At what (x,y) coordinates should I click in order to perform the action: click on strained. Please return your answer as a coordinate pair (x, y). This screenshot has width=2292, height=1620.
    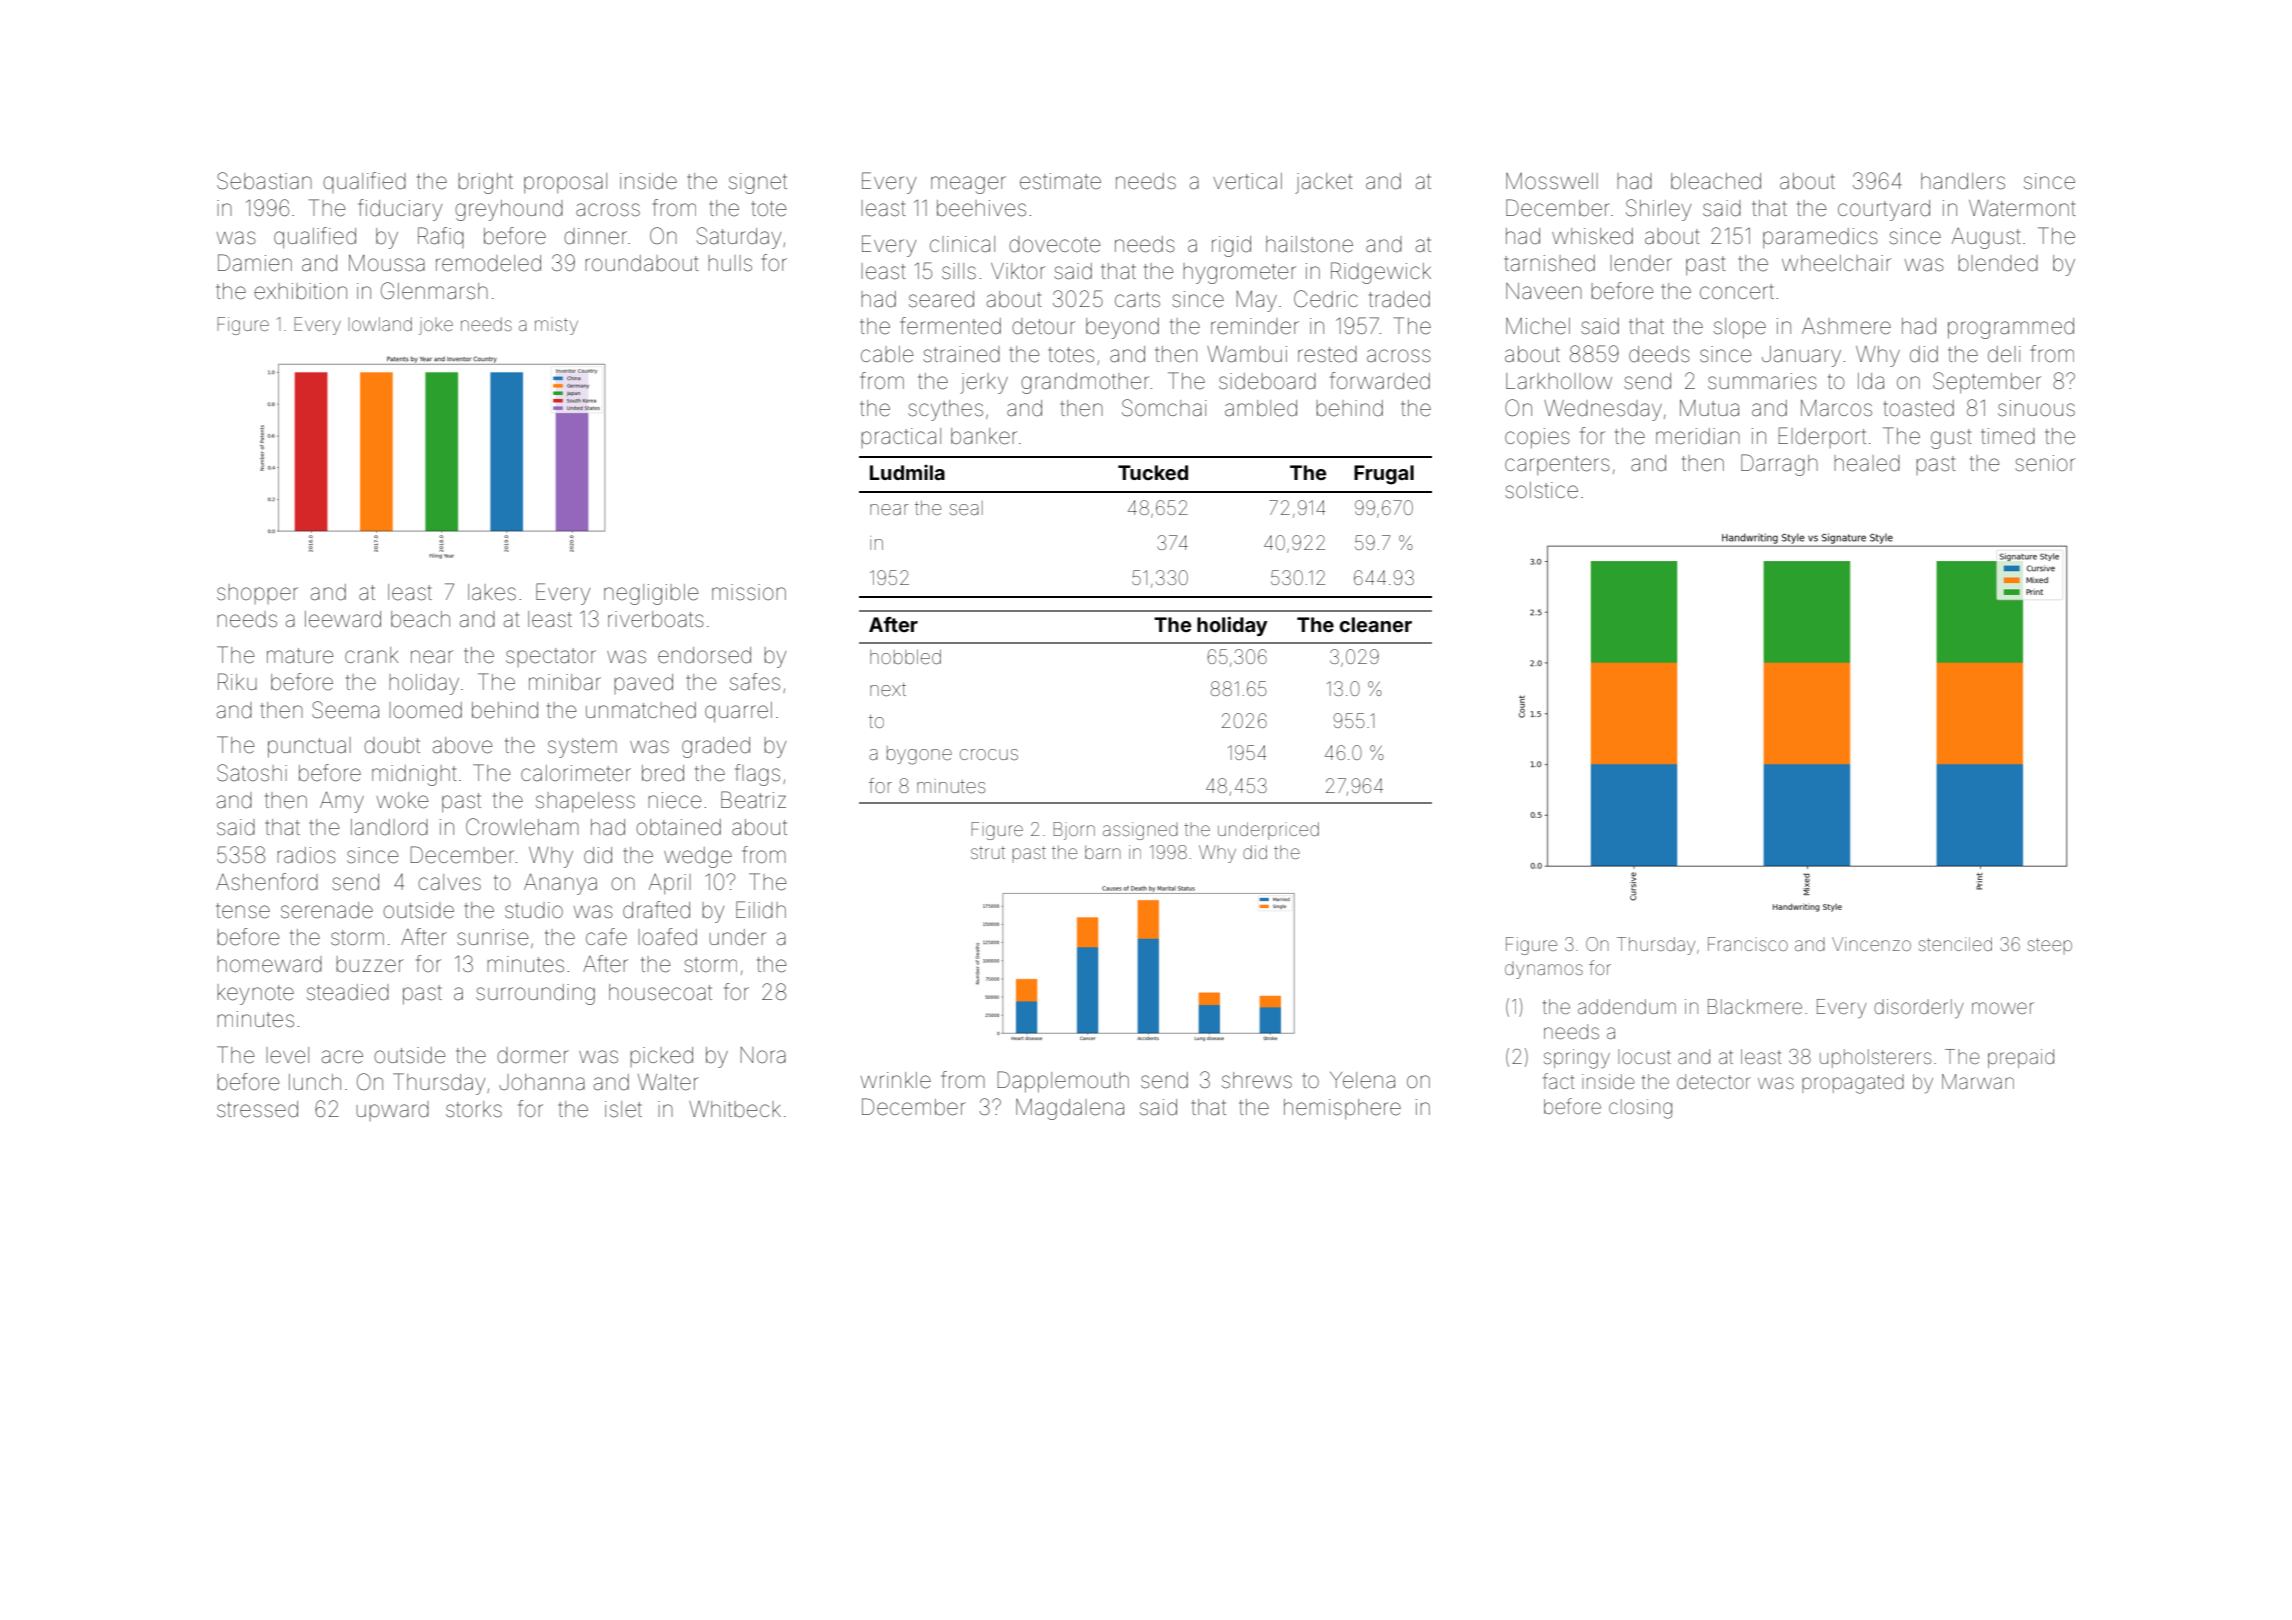
    Looking at the image, I should click on (961, 354).
